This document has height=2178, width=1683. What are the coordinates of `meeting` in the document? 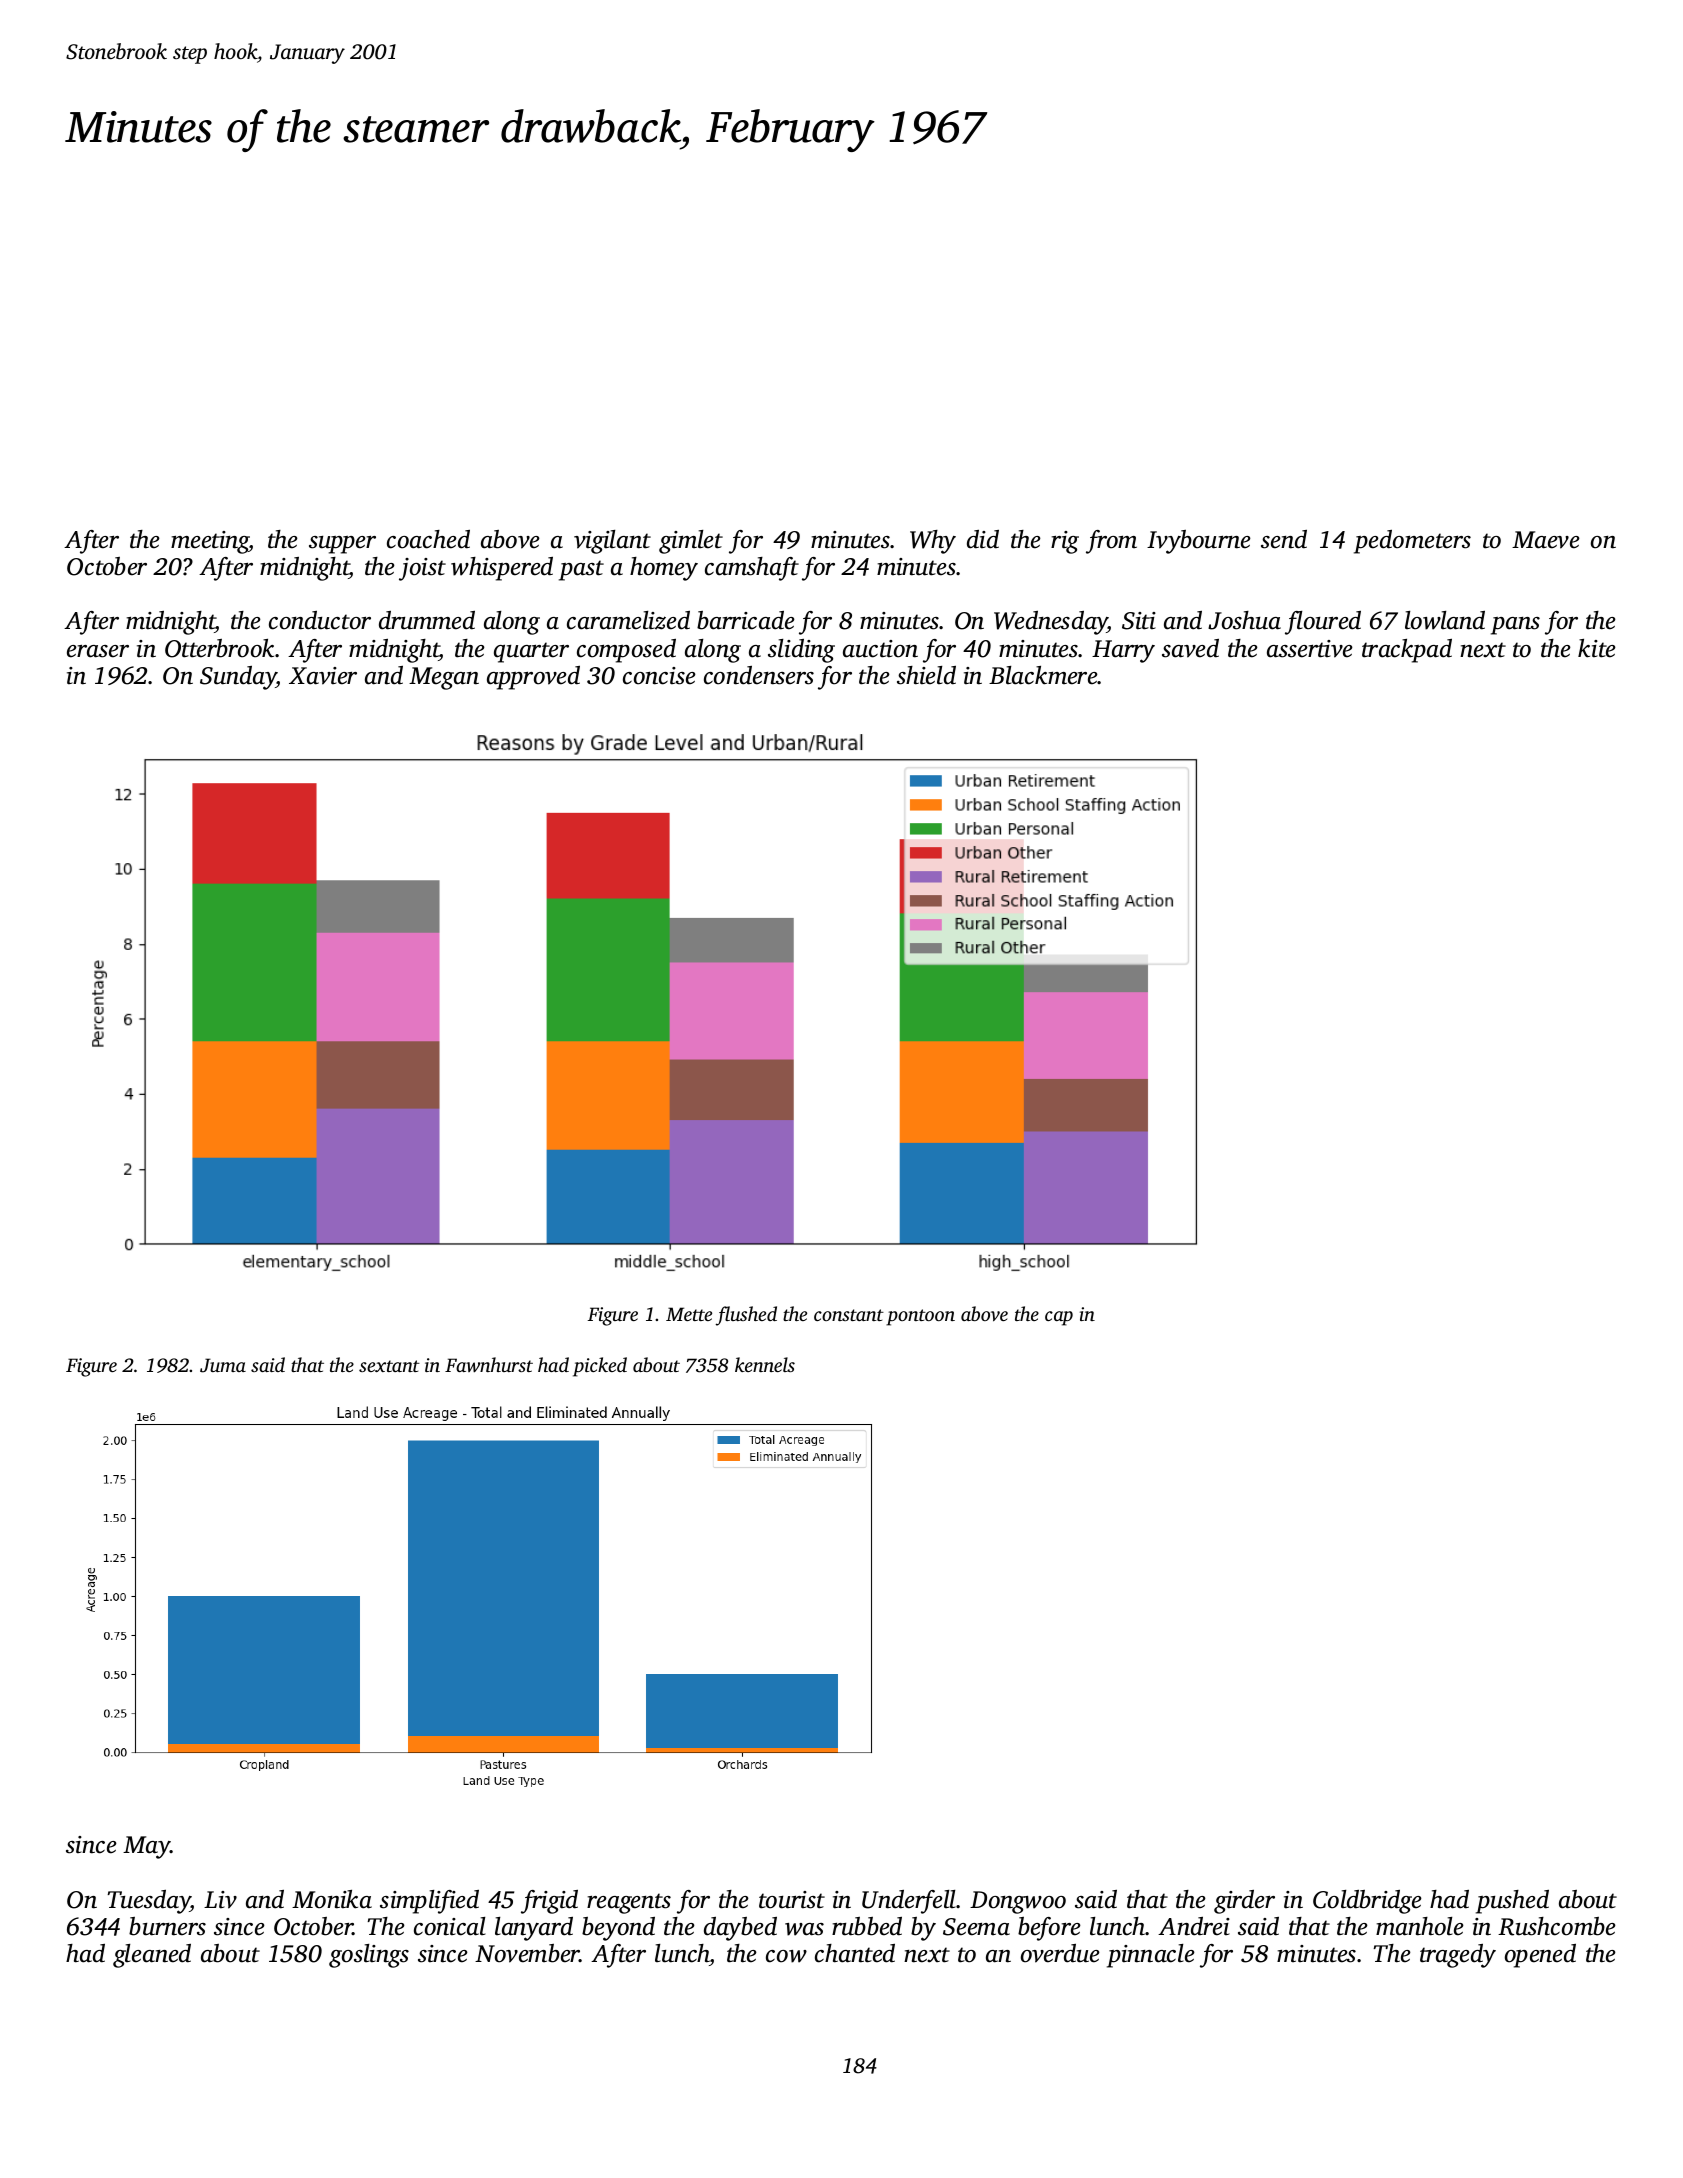 It's located at (210, 542).
